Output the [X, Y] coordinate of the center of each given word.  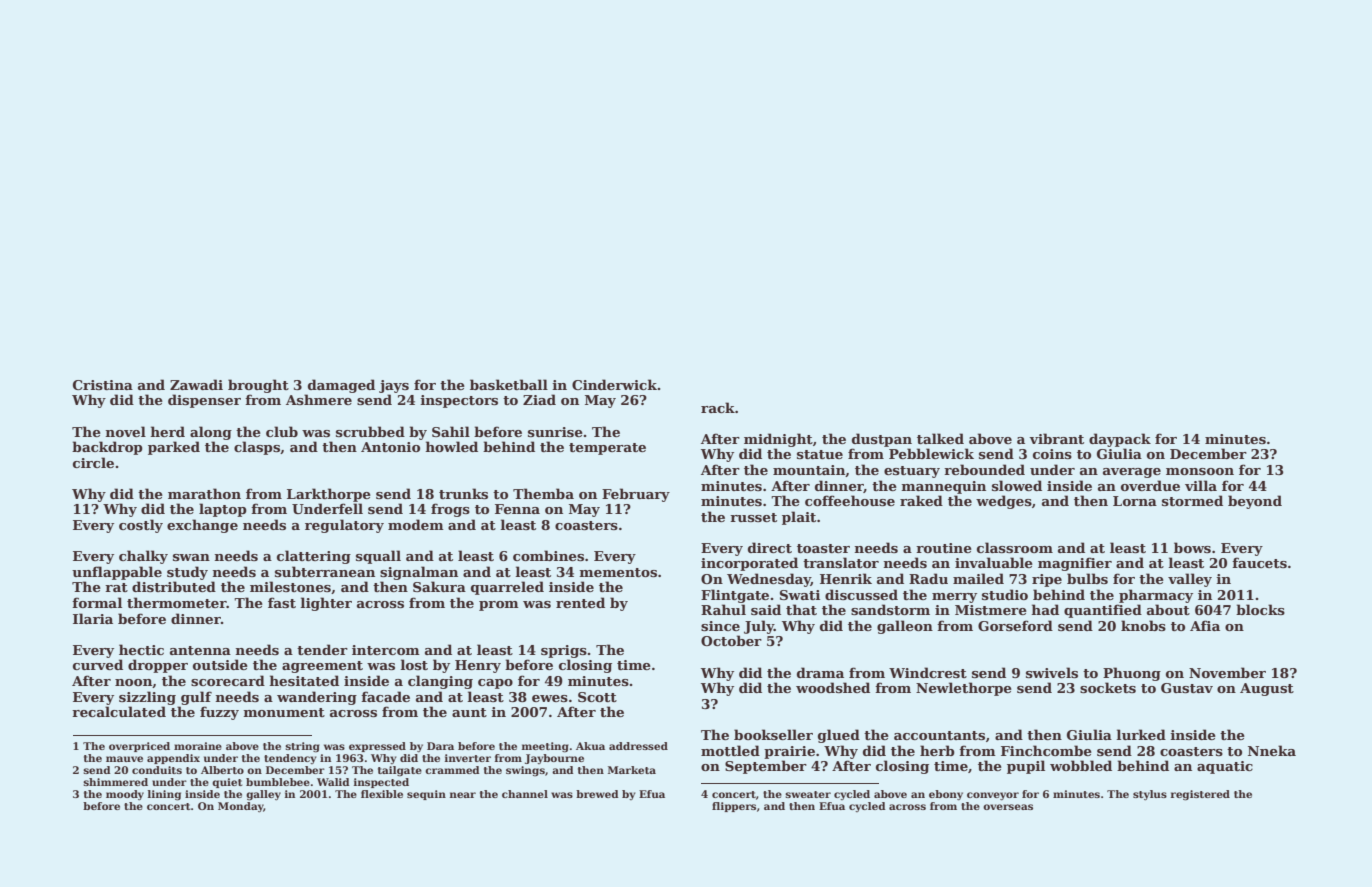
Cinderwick [614, 384]
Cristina [103, 385]
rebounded [984, 469]
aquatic [1225, 767]
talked [940, 438]
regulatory [344, 526]
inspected [381, 783]
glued [839, 736]
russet [753, 517]
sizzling [147, 698]
